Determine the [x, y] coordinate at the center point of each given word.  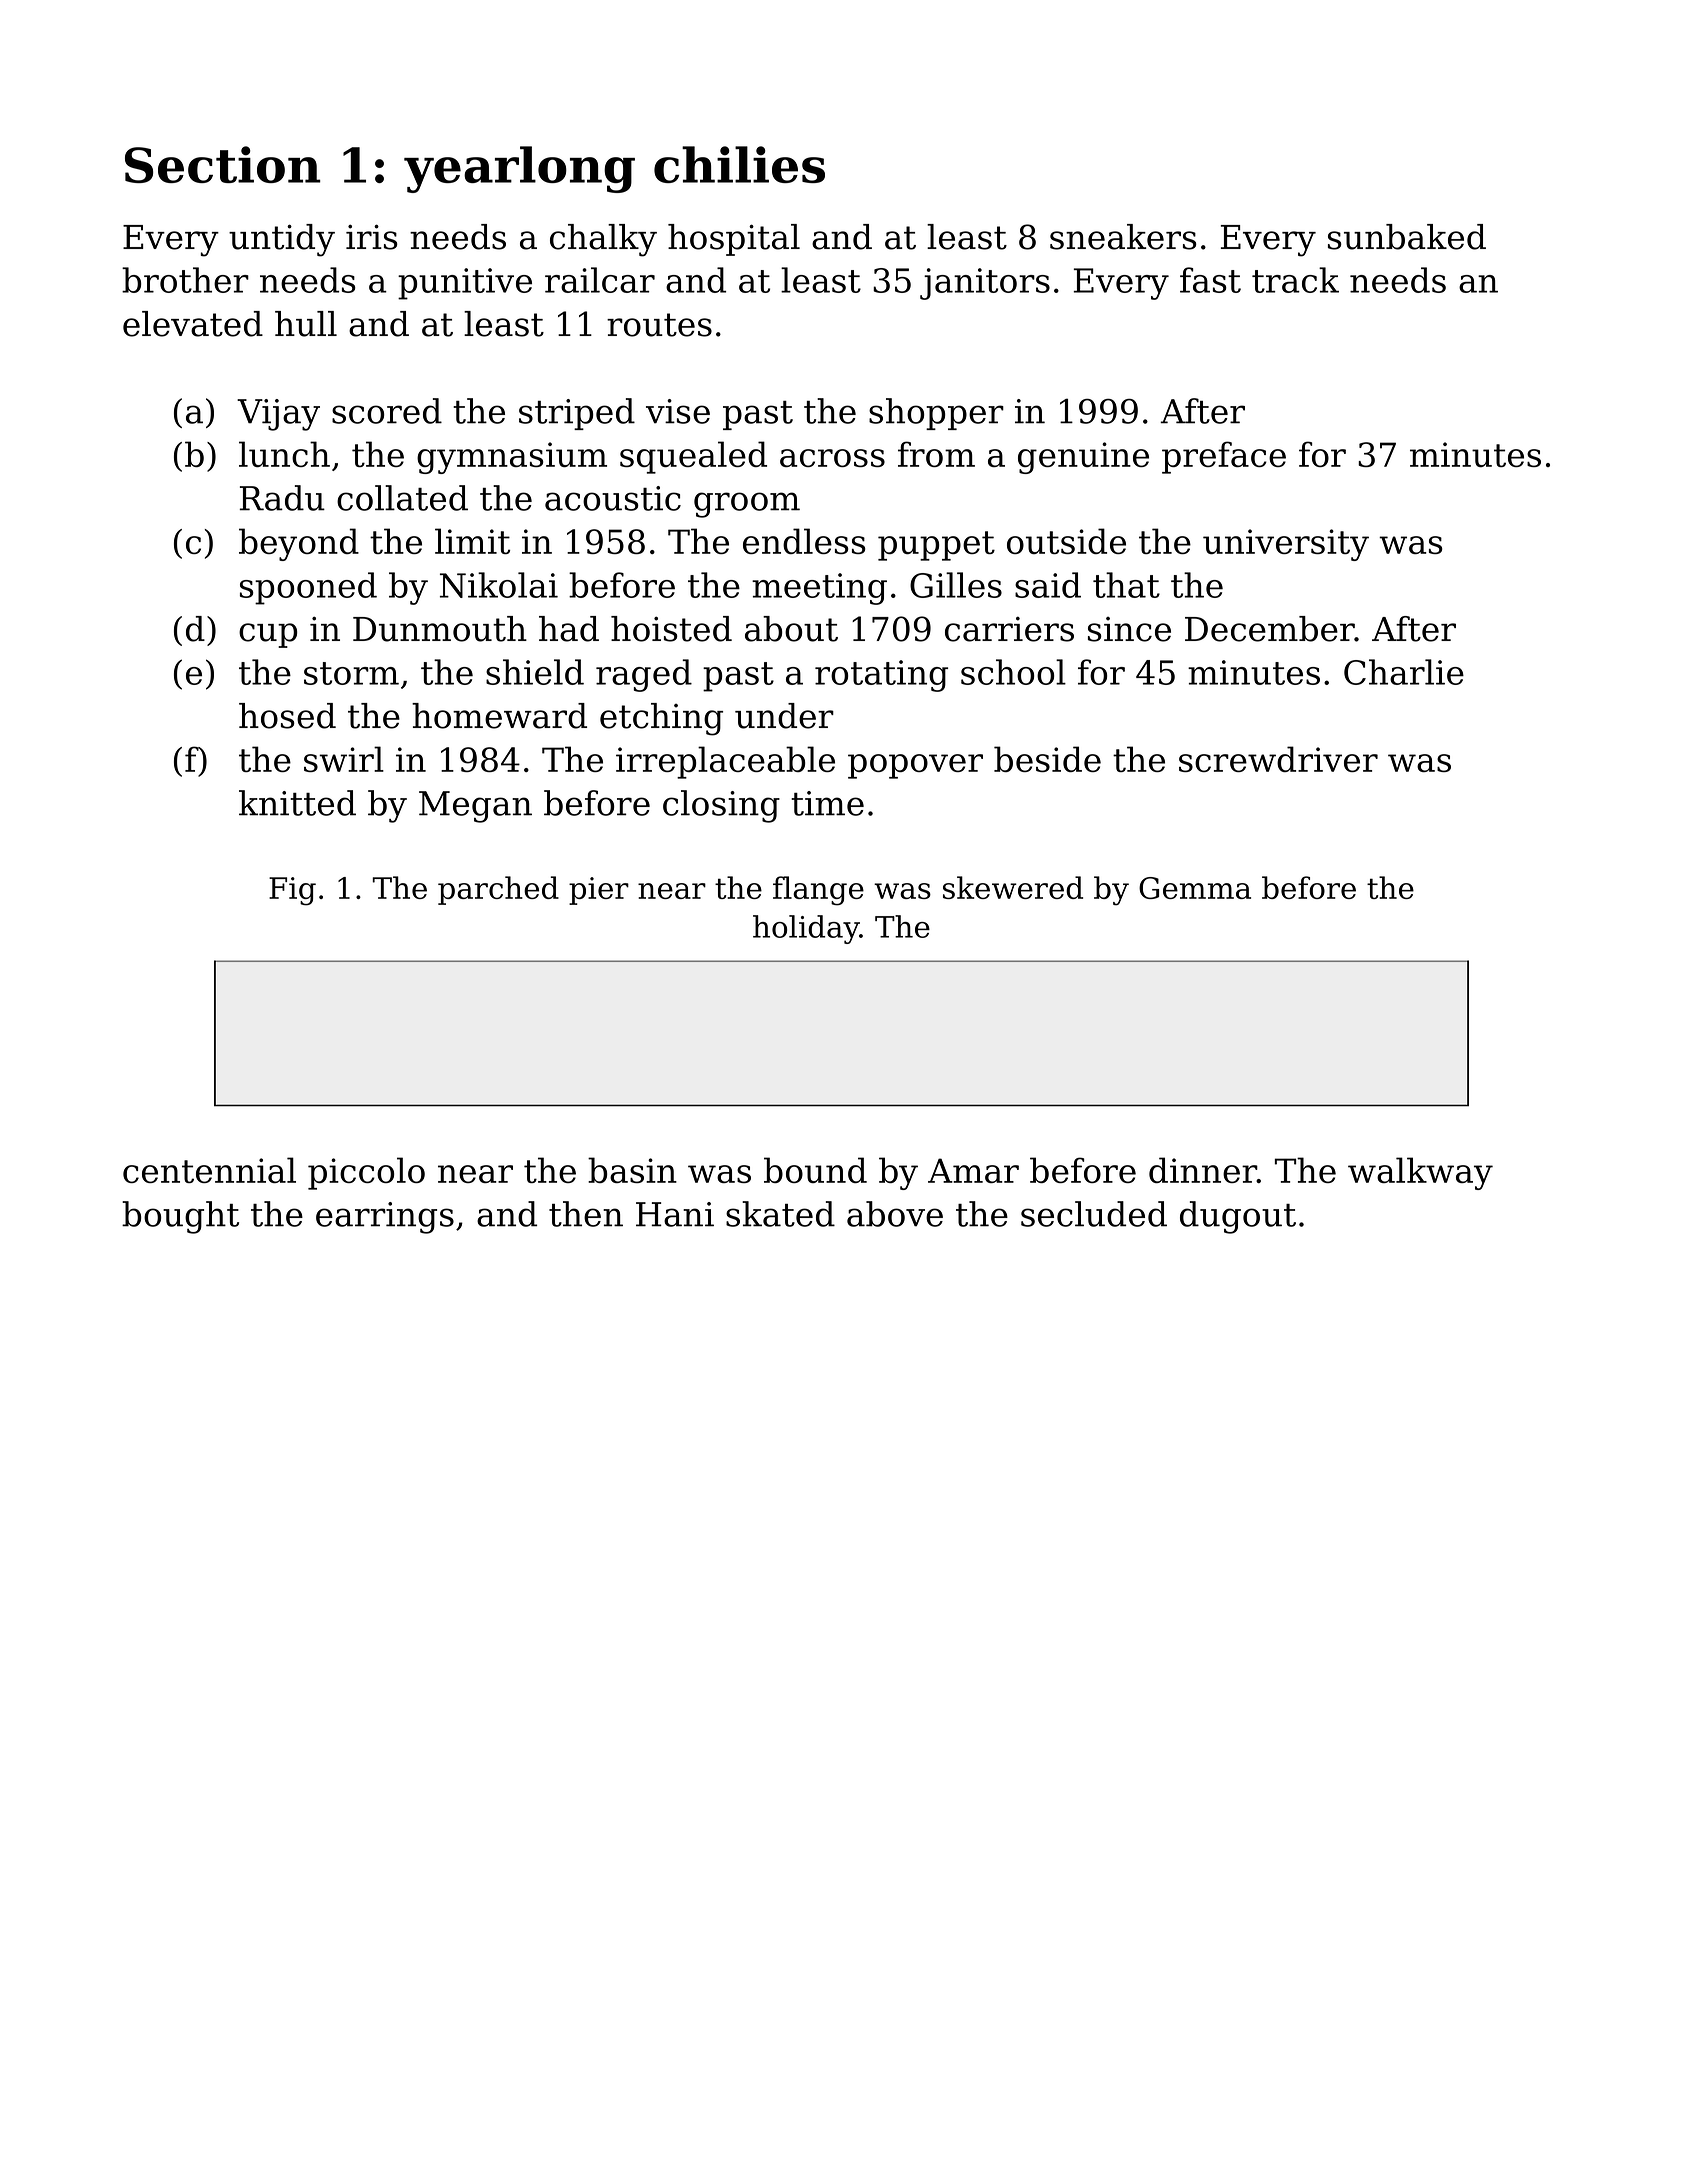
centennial [209, 1170]
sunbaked [1407, 237]
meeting [819, 589]
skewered [1013, 887]
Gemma [1195, 888]
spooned [308, 588]
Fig [292, 891]
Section [222, 164]
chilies [739, 164]
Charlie [1404, 672]
